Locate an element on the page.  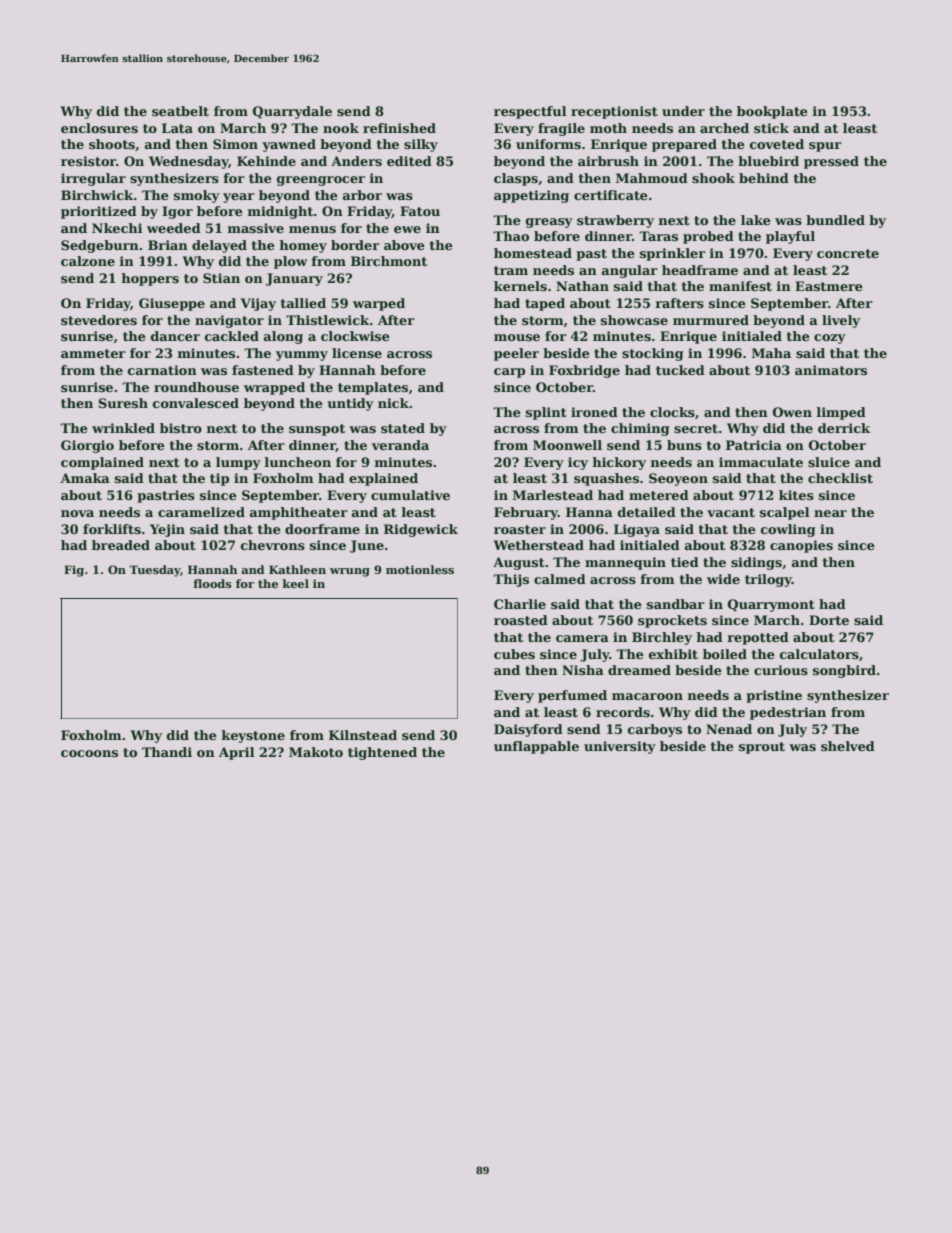
Quarrymont is located at coordinates (771, 605).
